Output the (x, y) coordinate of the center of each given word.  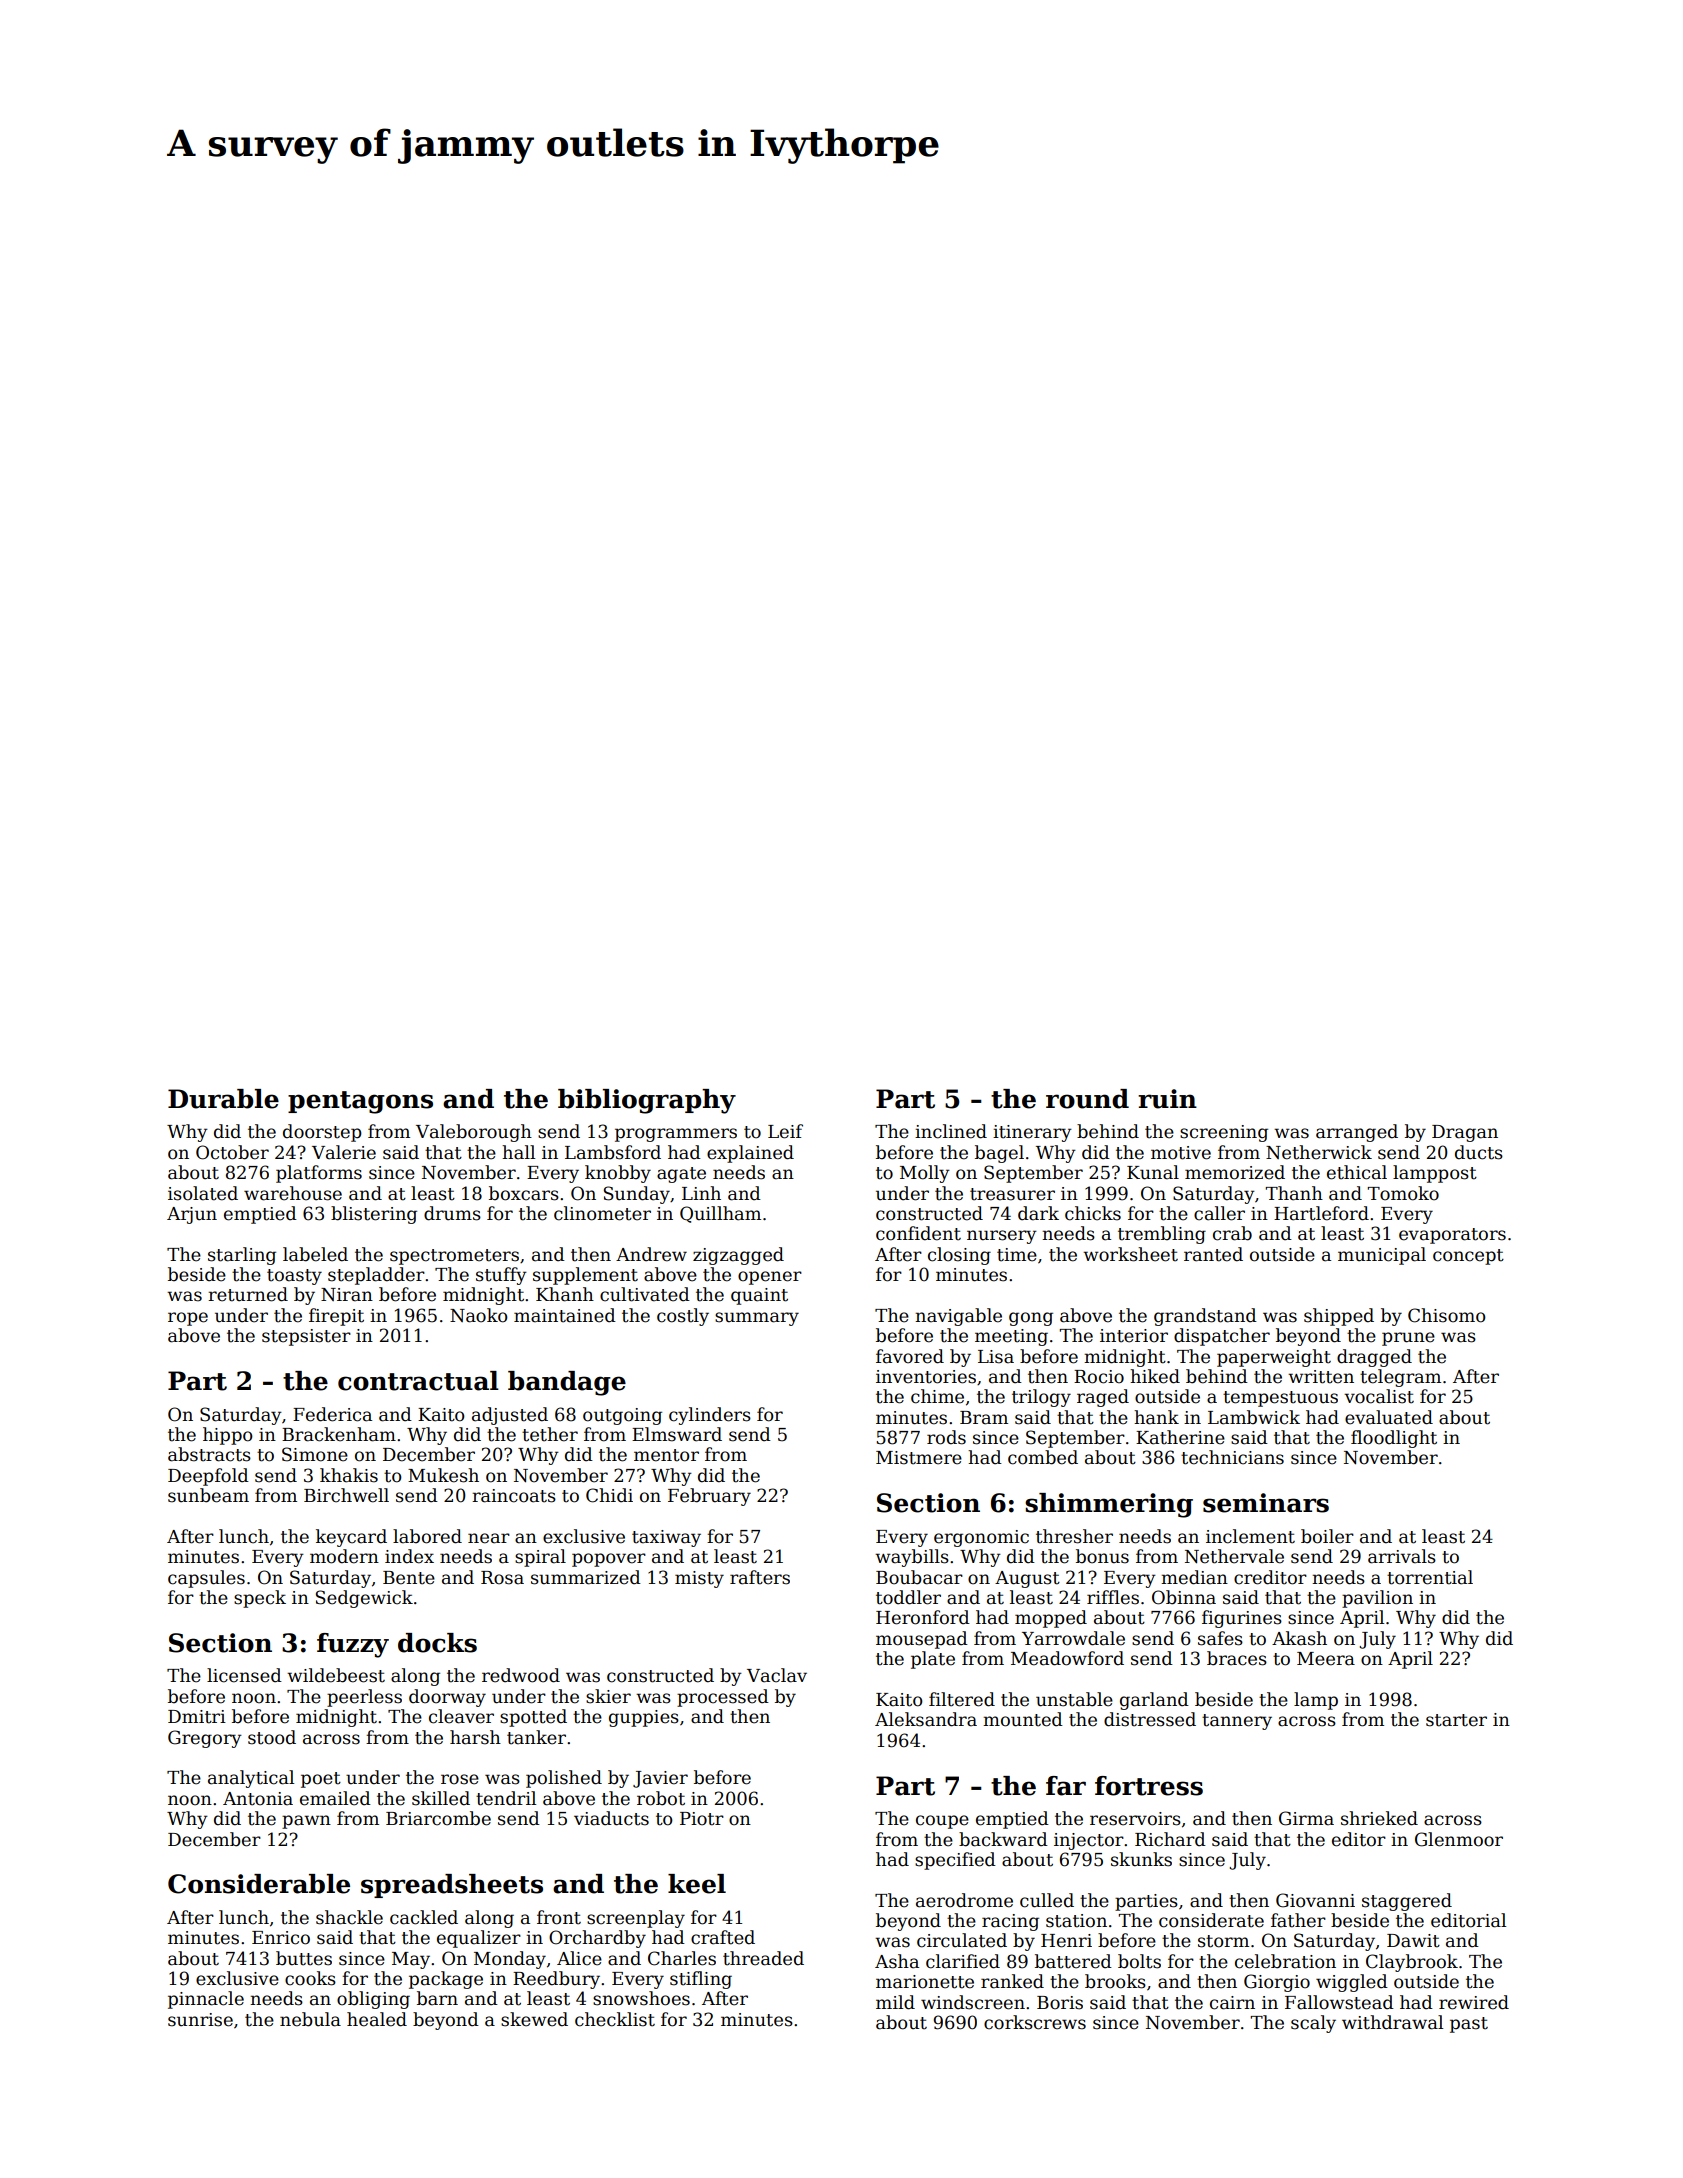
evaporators (1452, 1236)
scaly (1313, 2024)
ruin (1167, 1099)
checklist (615, 2019)
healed (377, 2019)
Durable (223, 1099)
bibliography (647, 1101)
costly (683, 1317)
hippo (228, 1436)
